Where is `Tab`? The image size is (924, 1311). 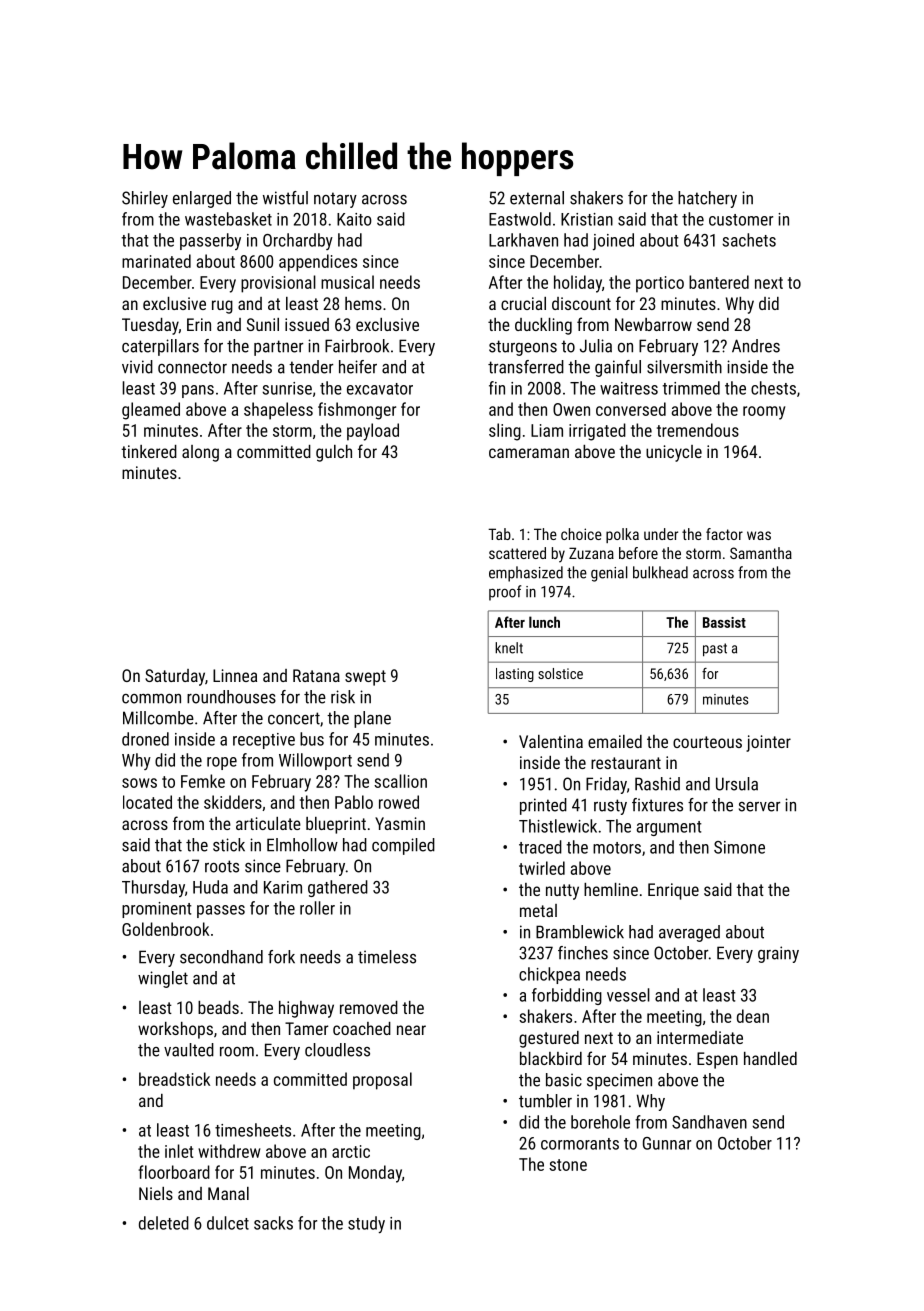
Tab is located at coordinates (499, 534).
